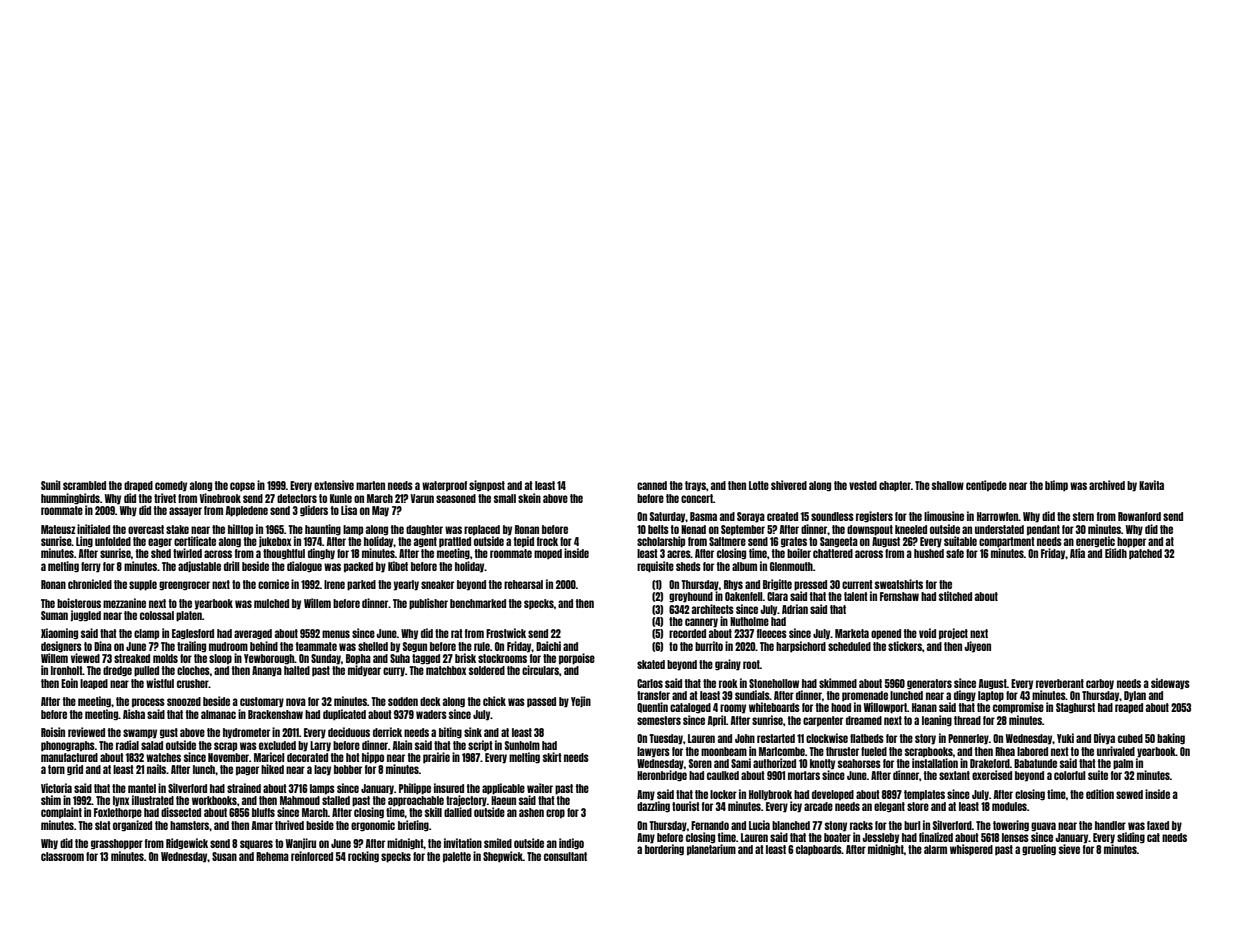  What do you see at coordinates (1056, 486) in the screenshot?
I see `blimp` at bounding box center [1056, 486].
